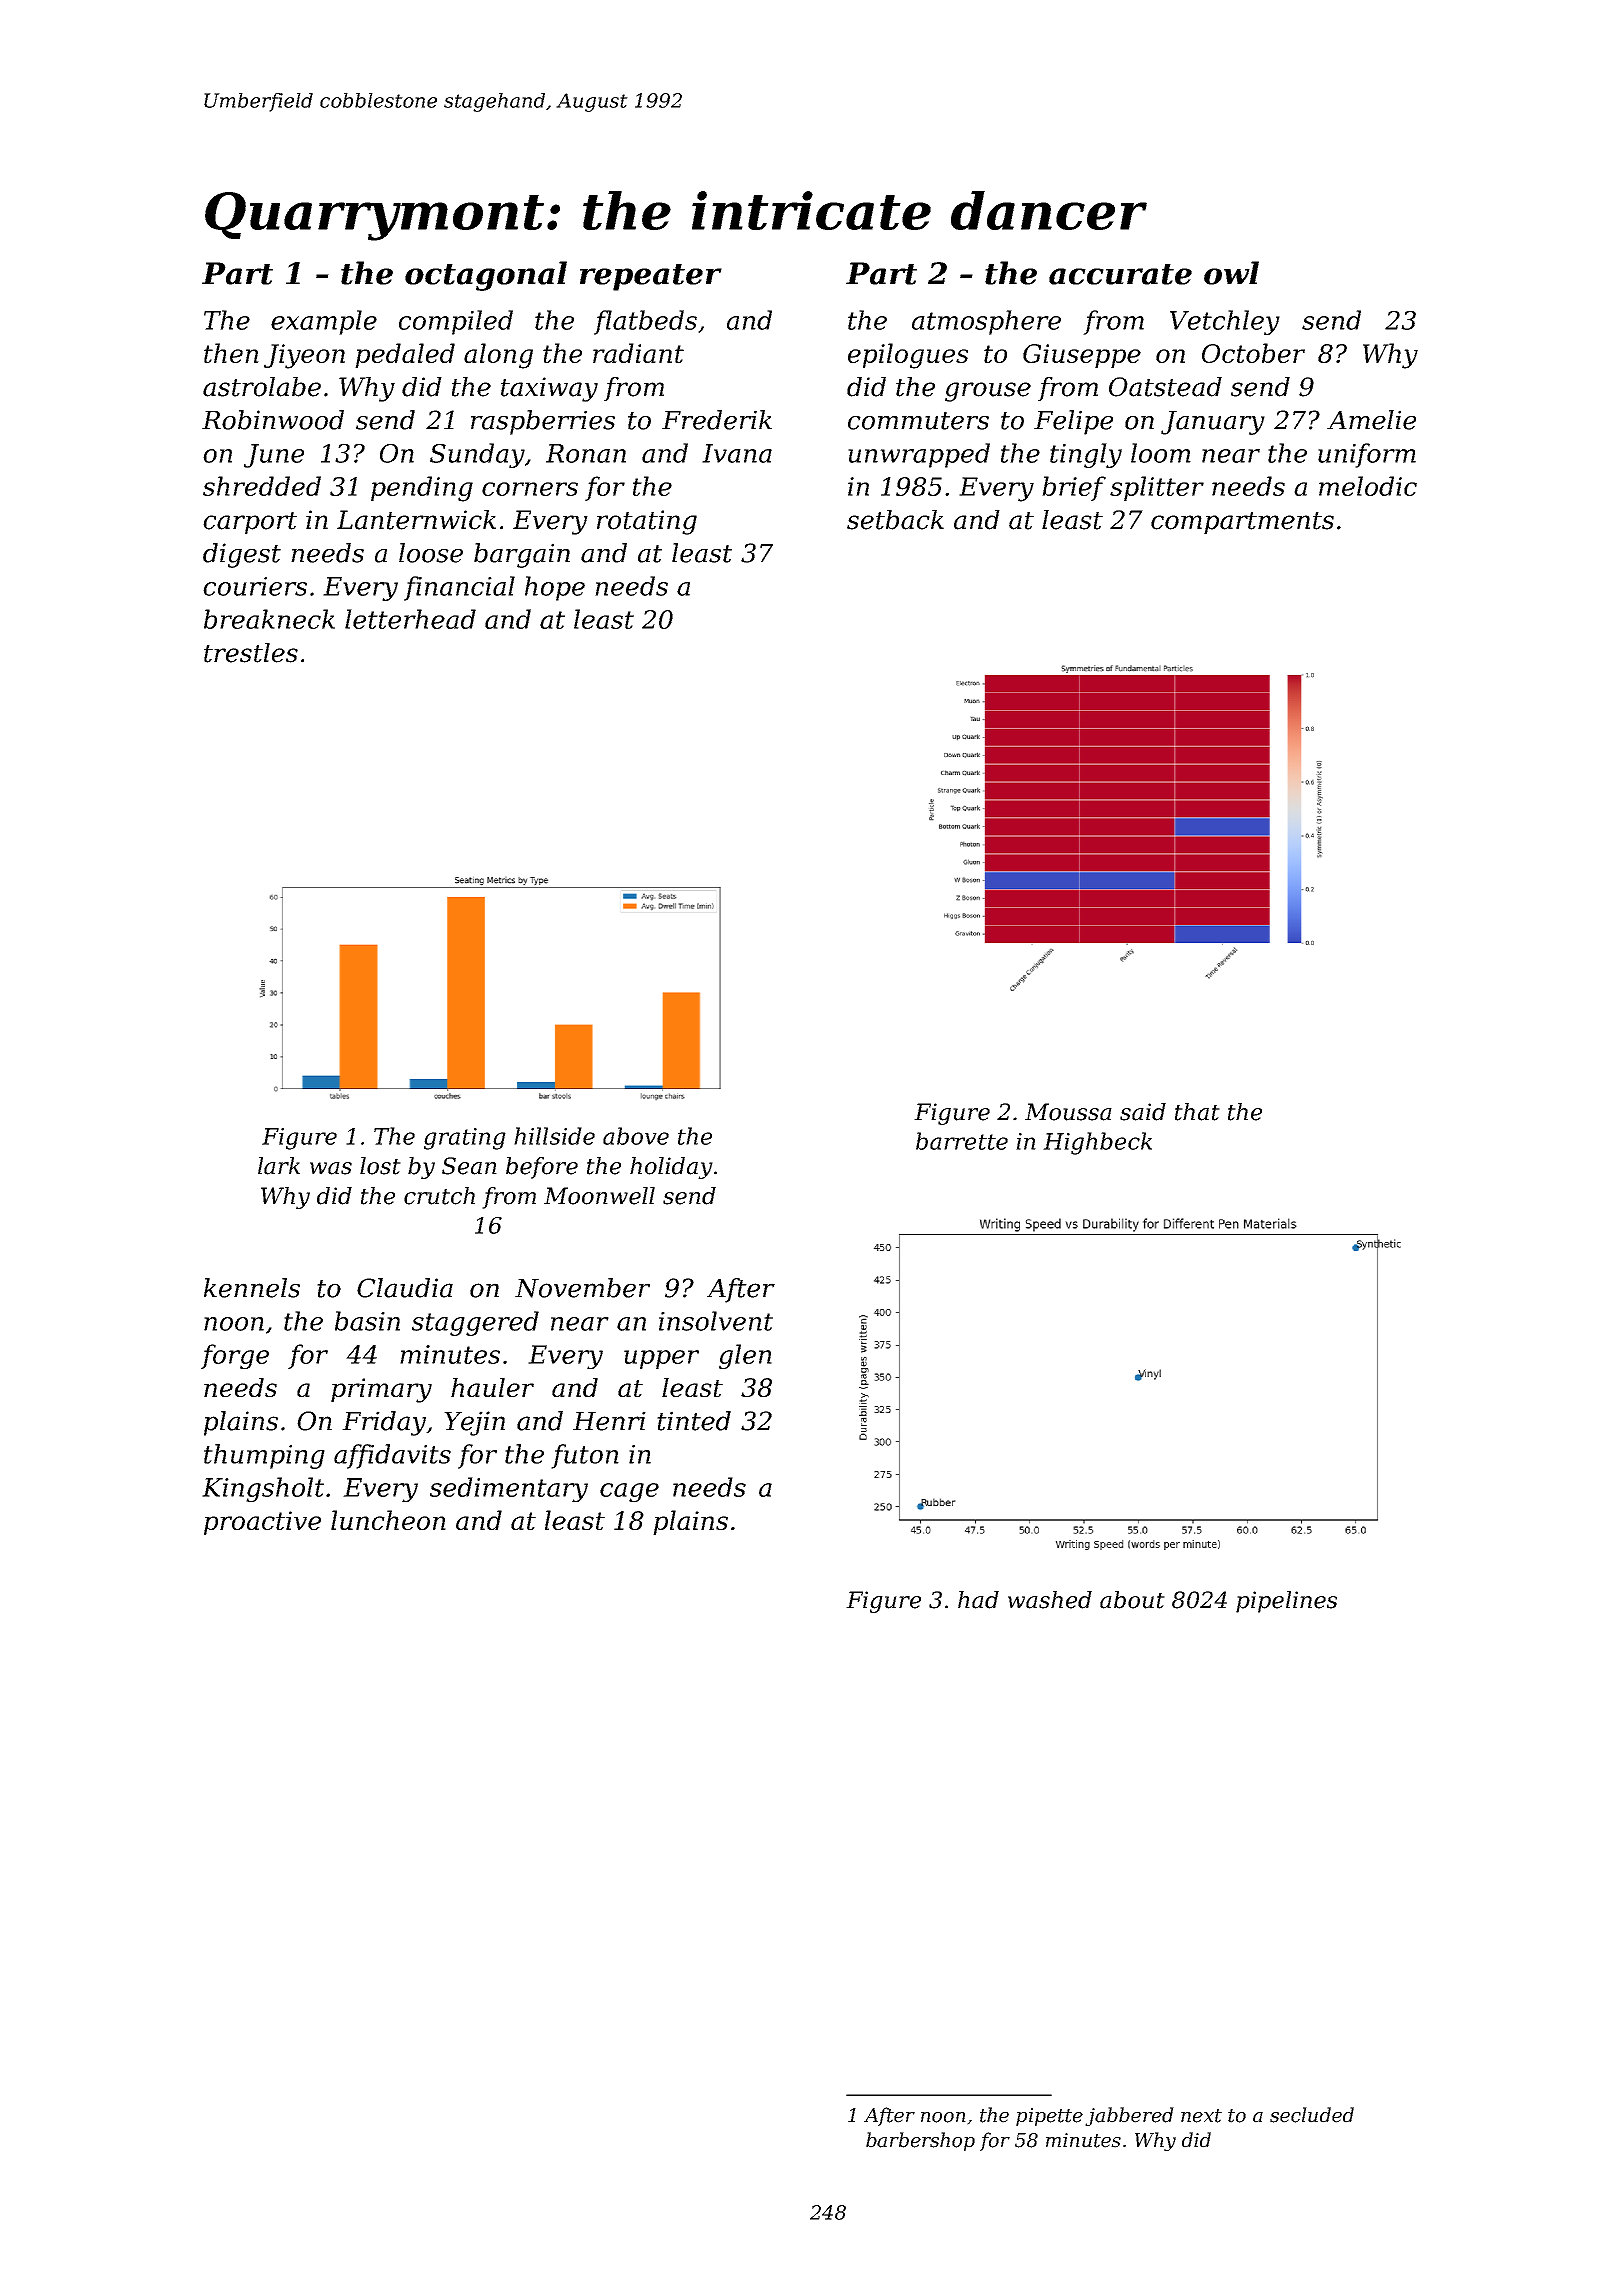 This document has width=1620, height=2292. What do you see at coordinates (324, 322) in the document?
I see `example` at bounding box center [324, 322].
